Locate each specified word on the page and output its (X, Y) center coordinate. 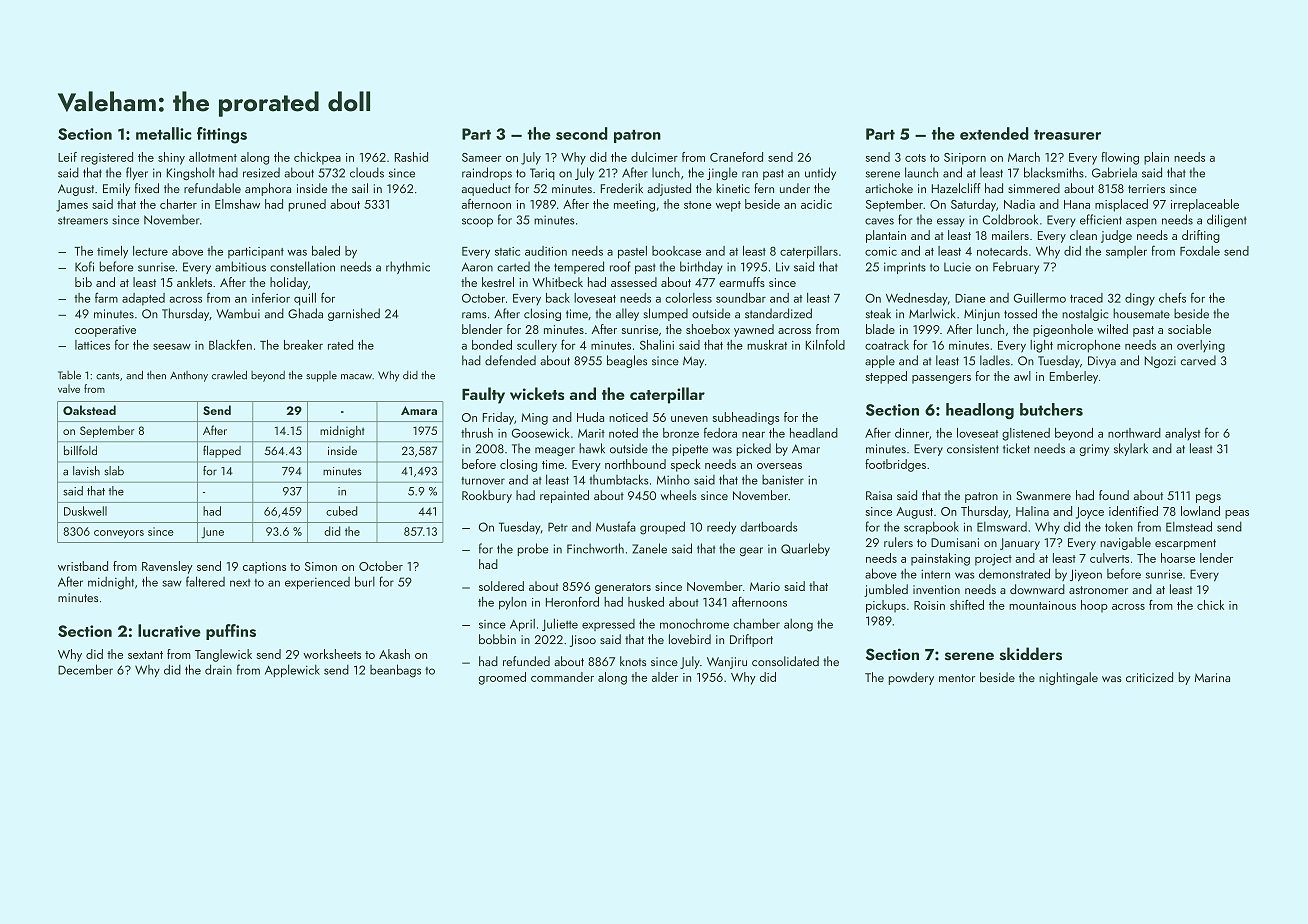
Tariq (542, 174)
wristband (83, 566)
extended (994, 133)
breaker (303, 345)
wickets (537, 393)
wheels (679, 495)
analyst (1183, 434)
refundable (212, 188)
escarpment (1185, 544)
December (85, 669)
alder (665, 677)
